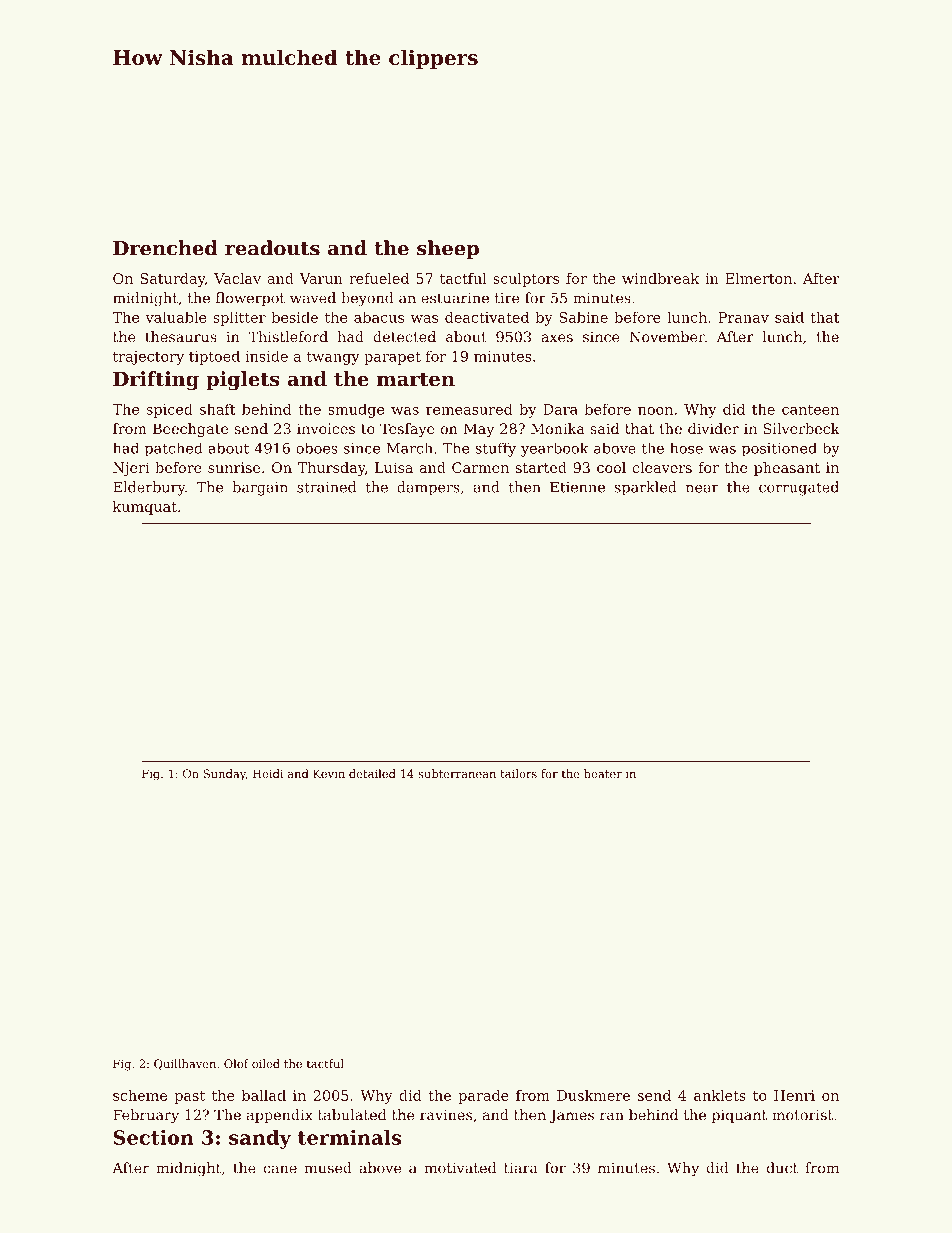 The width and height of the screenshot is (952, 1233). Describe the element at coordinates (329, 773) in the screenshot. I see `Kevin` at that location.
